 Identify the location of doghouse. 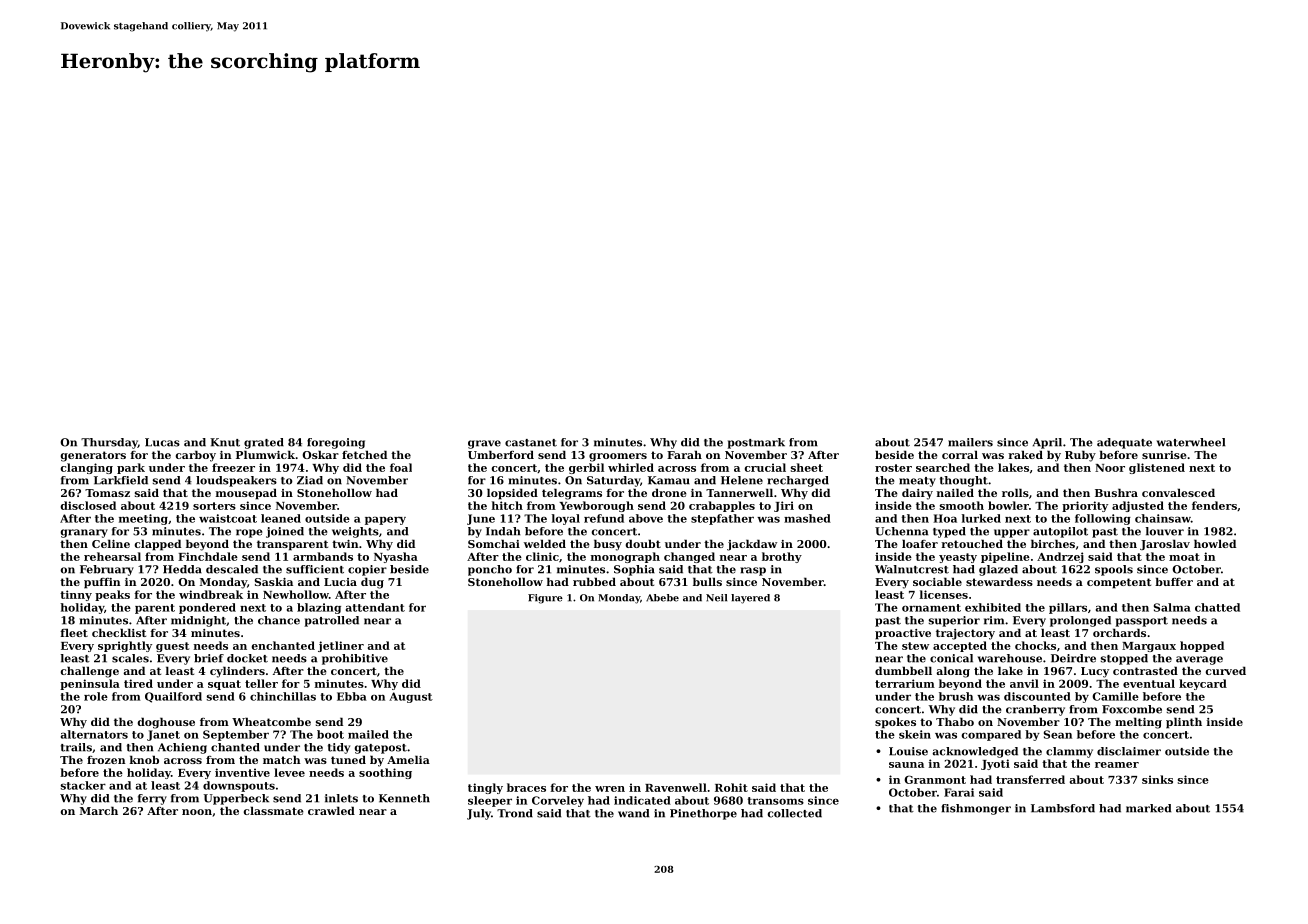
(166, 723).
